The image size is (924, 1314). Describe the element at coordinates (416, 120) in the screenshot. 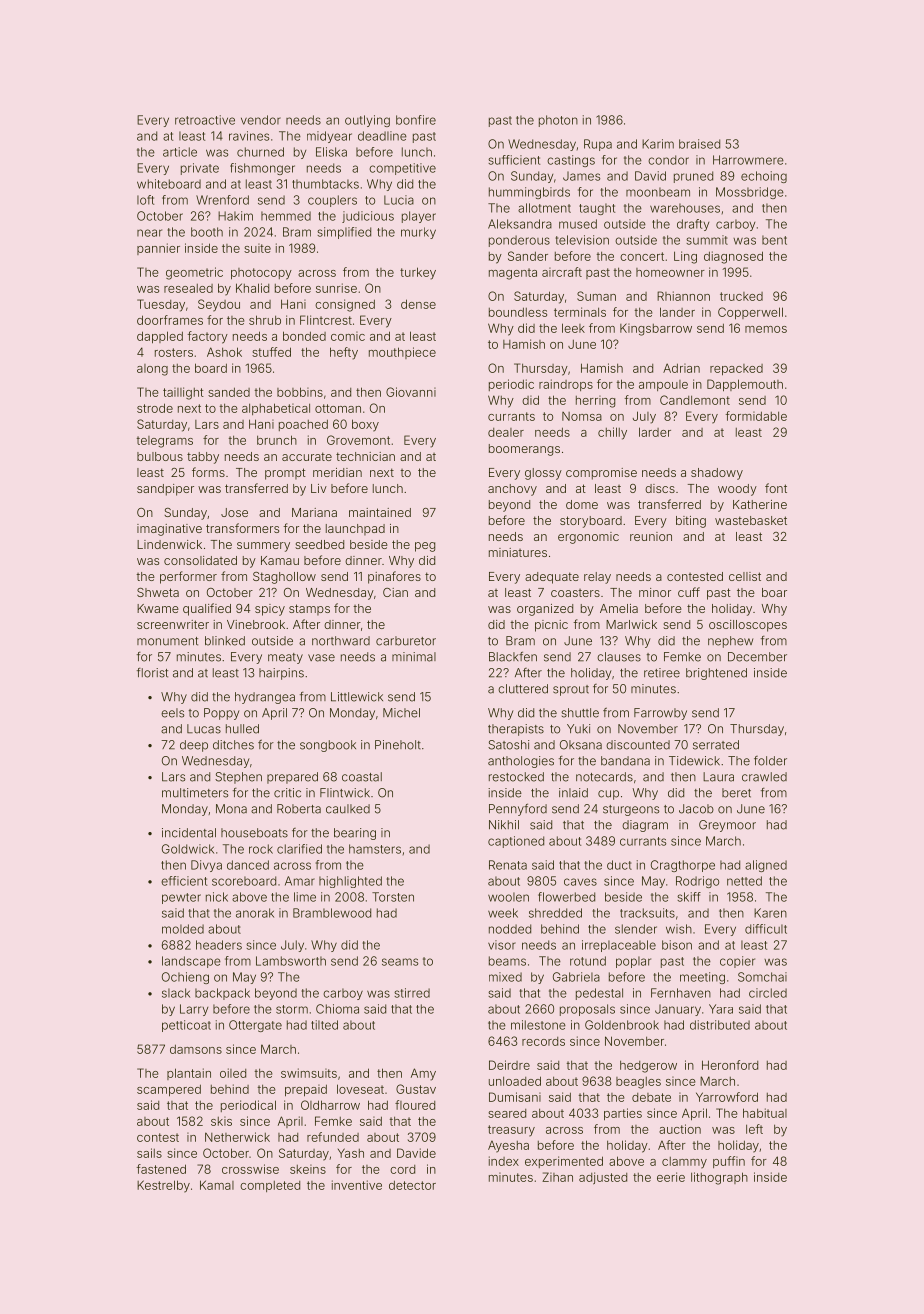

I see `bonfire` at that location.
